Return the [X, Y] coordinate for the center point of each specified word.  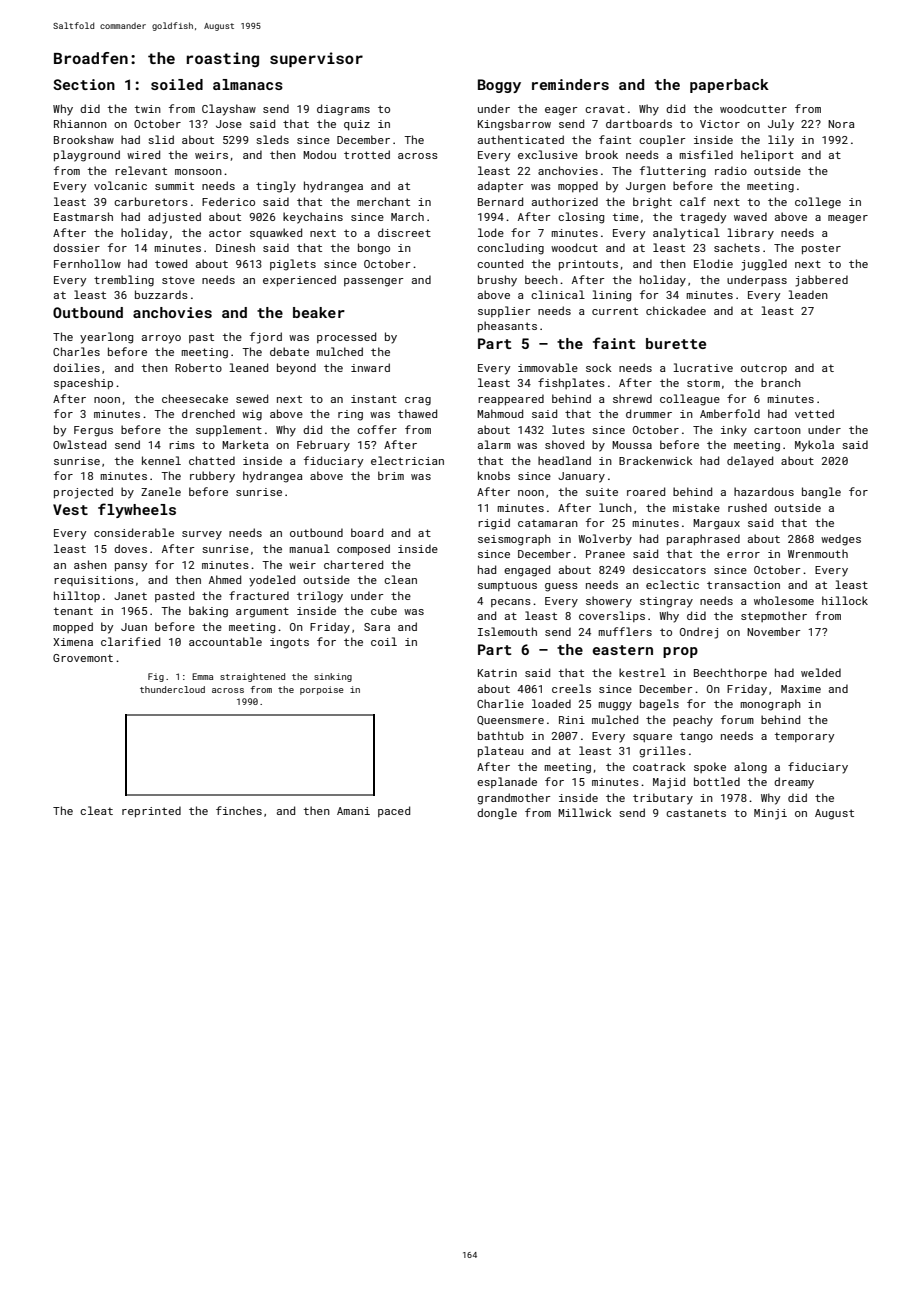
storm [703, 383]
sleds [272, 139]
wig [252, 415]
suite [602, 492]
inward [370, 367]
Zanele [161, 491]
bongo [374, 249]
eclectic [672, 584]
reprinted [151, 811]
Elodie [713, 263]
